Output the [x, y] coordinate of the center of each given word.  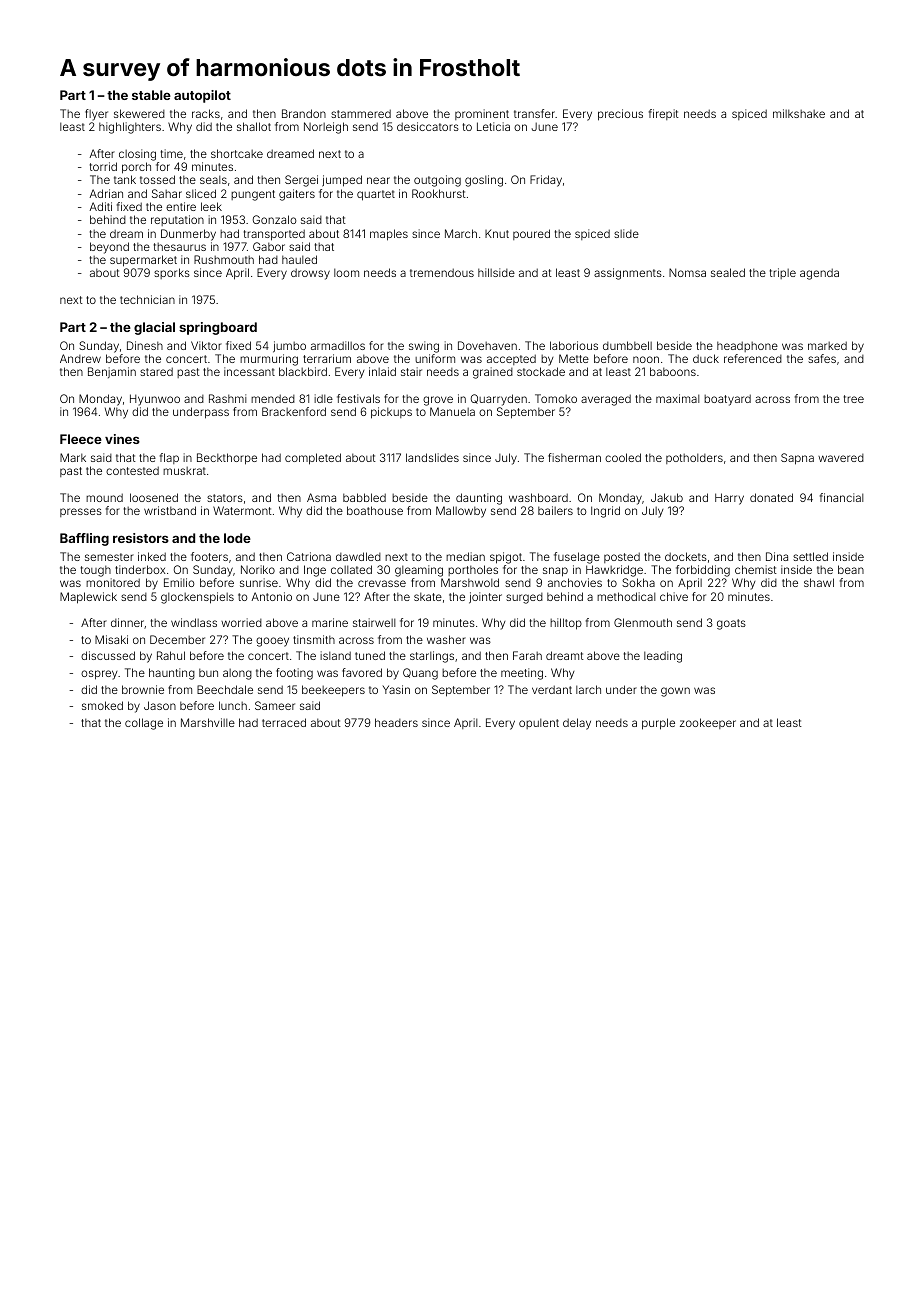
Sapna [797, 459]
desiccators [428, 126]
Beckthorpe [227, 459]
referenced [753, 358]
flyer [96, 115]
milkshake [799, 113]
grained [493, 373]
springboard [218, 328]
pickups [391, 413]
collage [144, 724]
